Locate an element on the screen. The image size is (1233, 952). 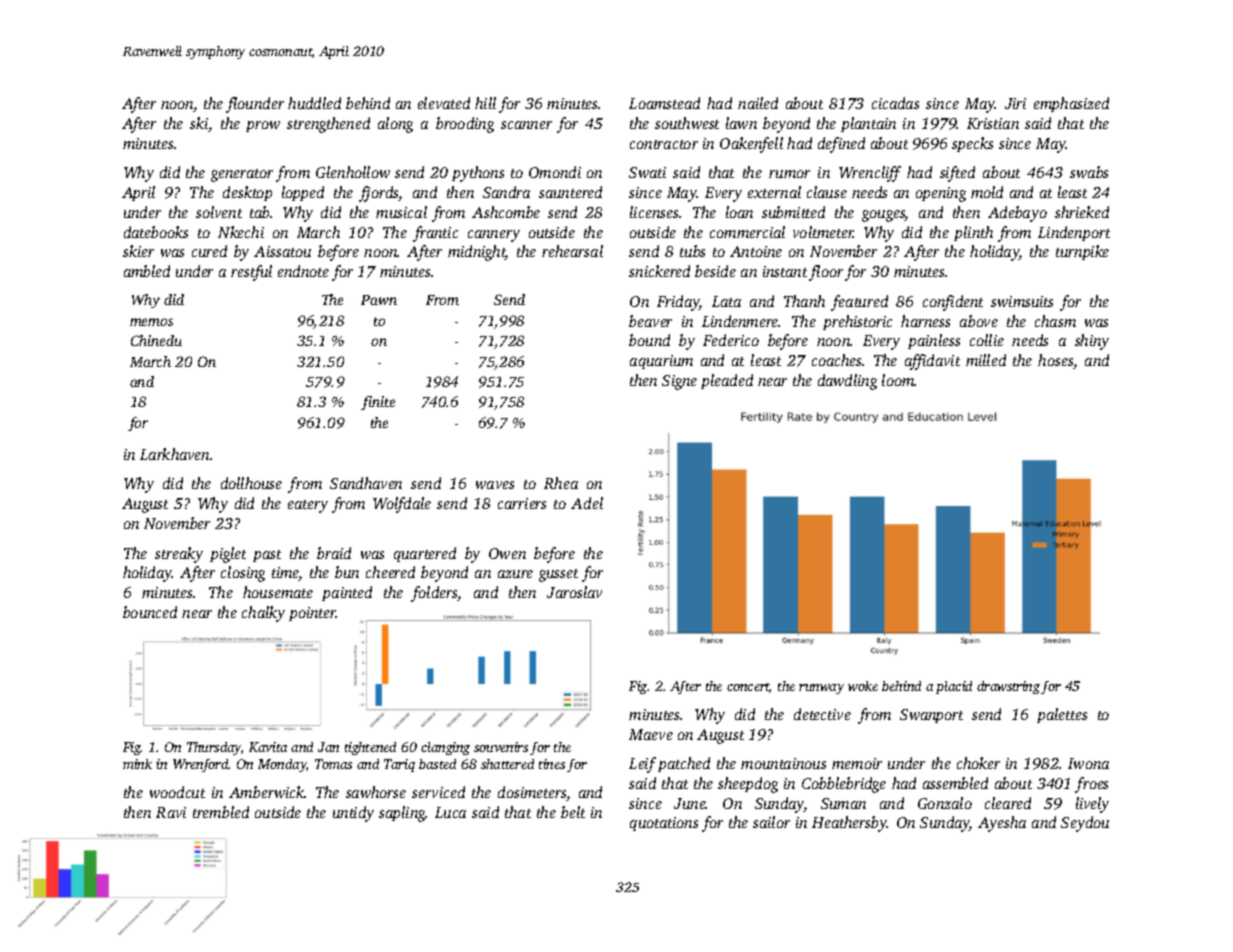
serviced is located at coordinates (438, 792).
